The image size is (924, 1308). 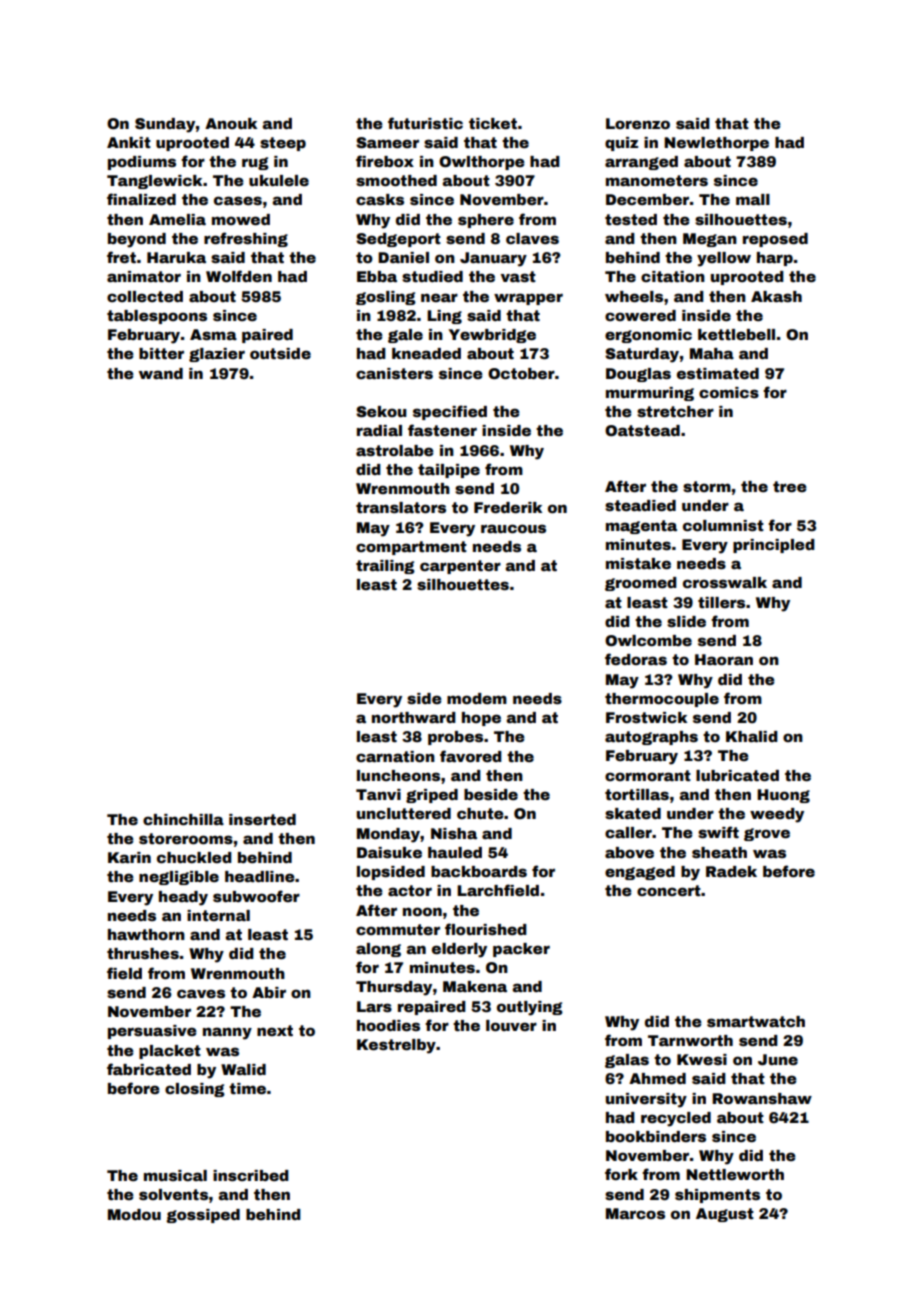 What do you see at coordinates (521, 373) in the image?
I see `October` at bounding box center [521, 373].
